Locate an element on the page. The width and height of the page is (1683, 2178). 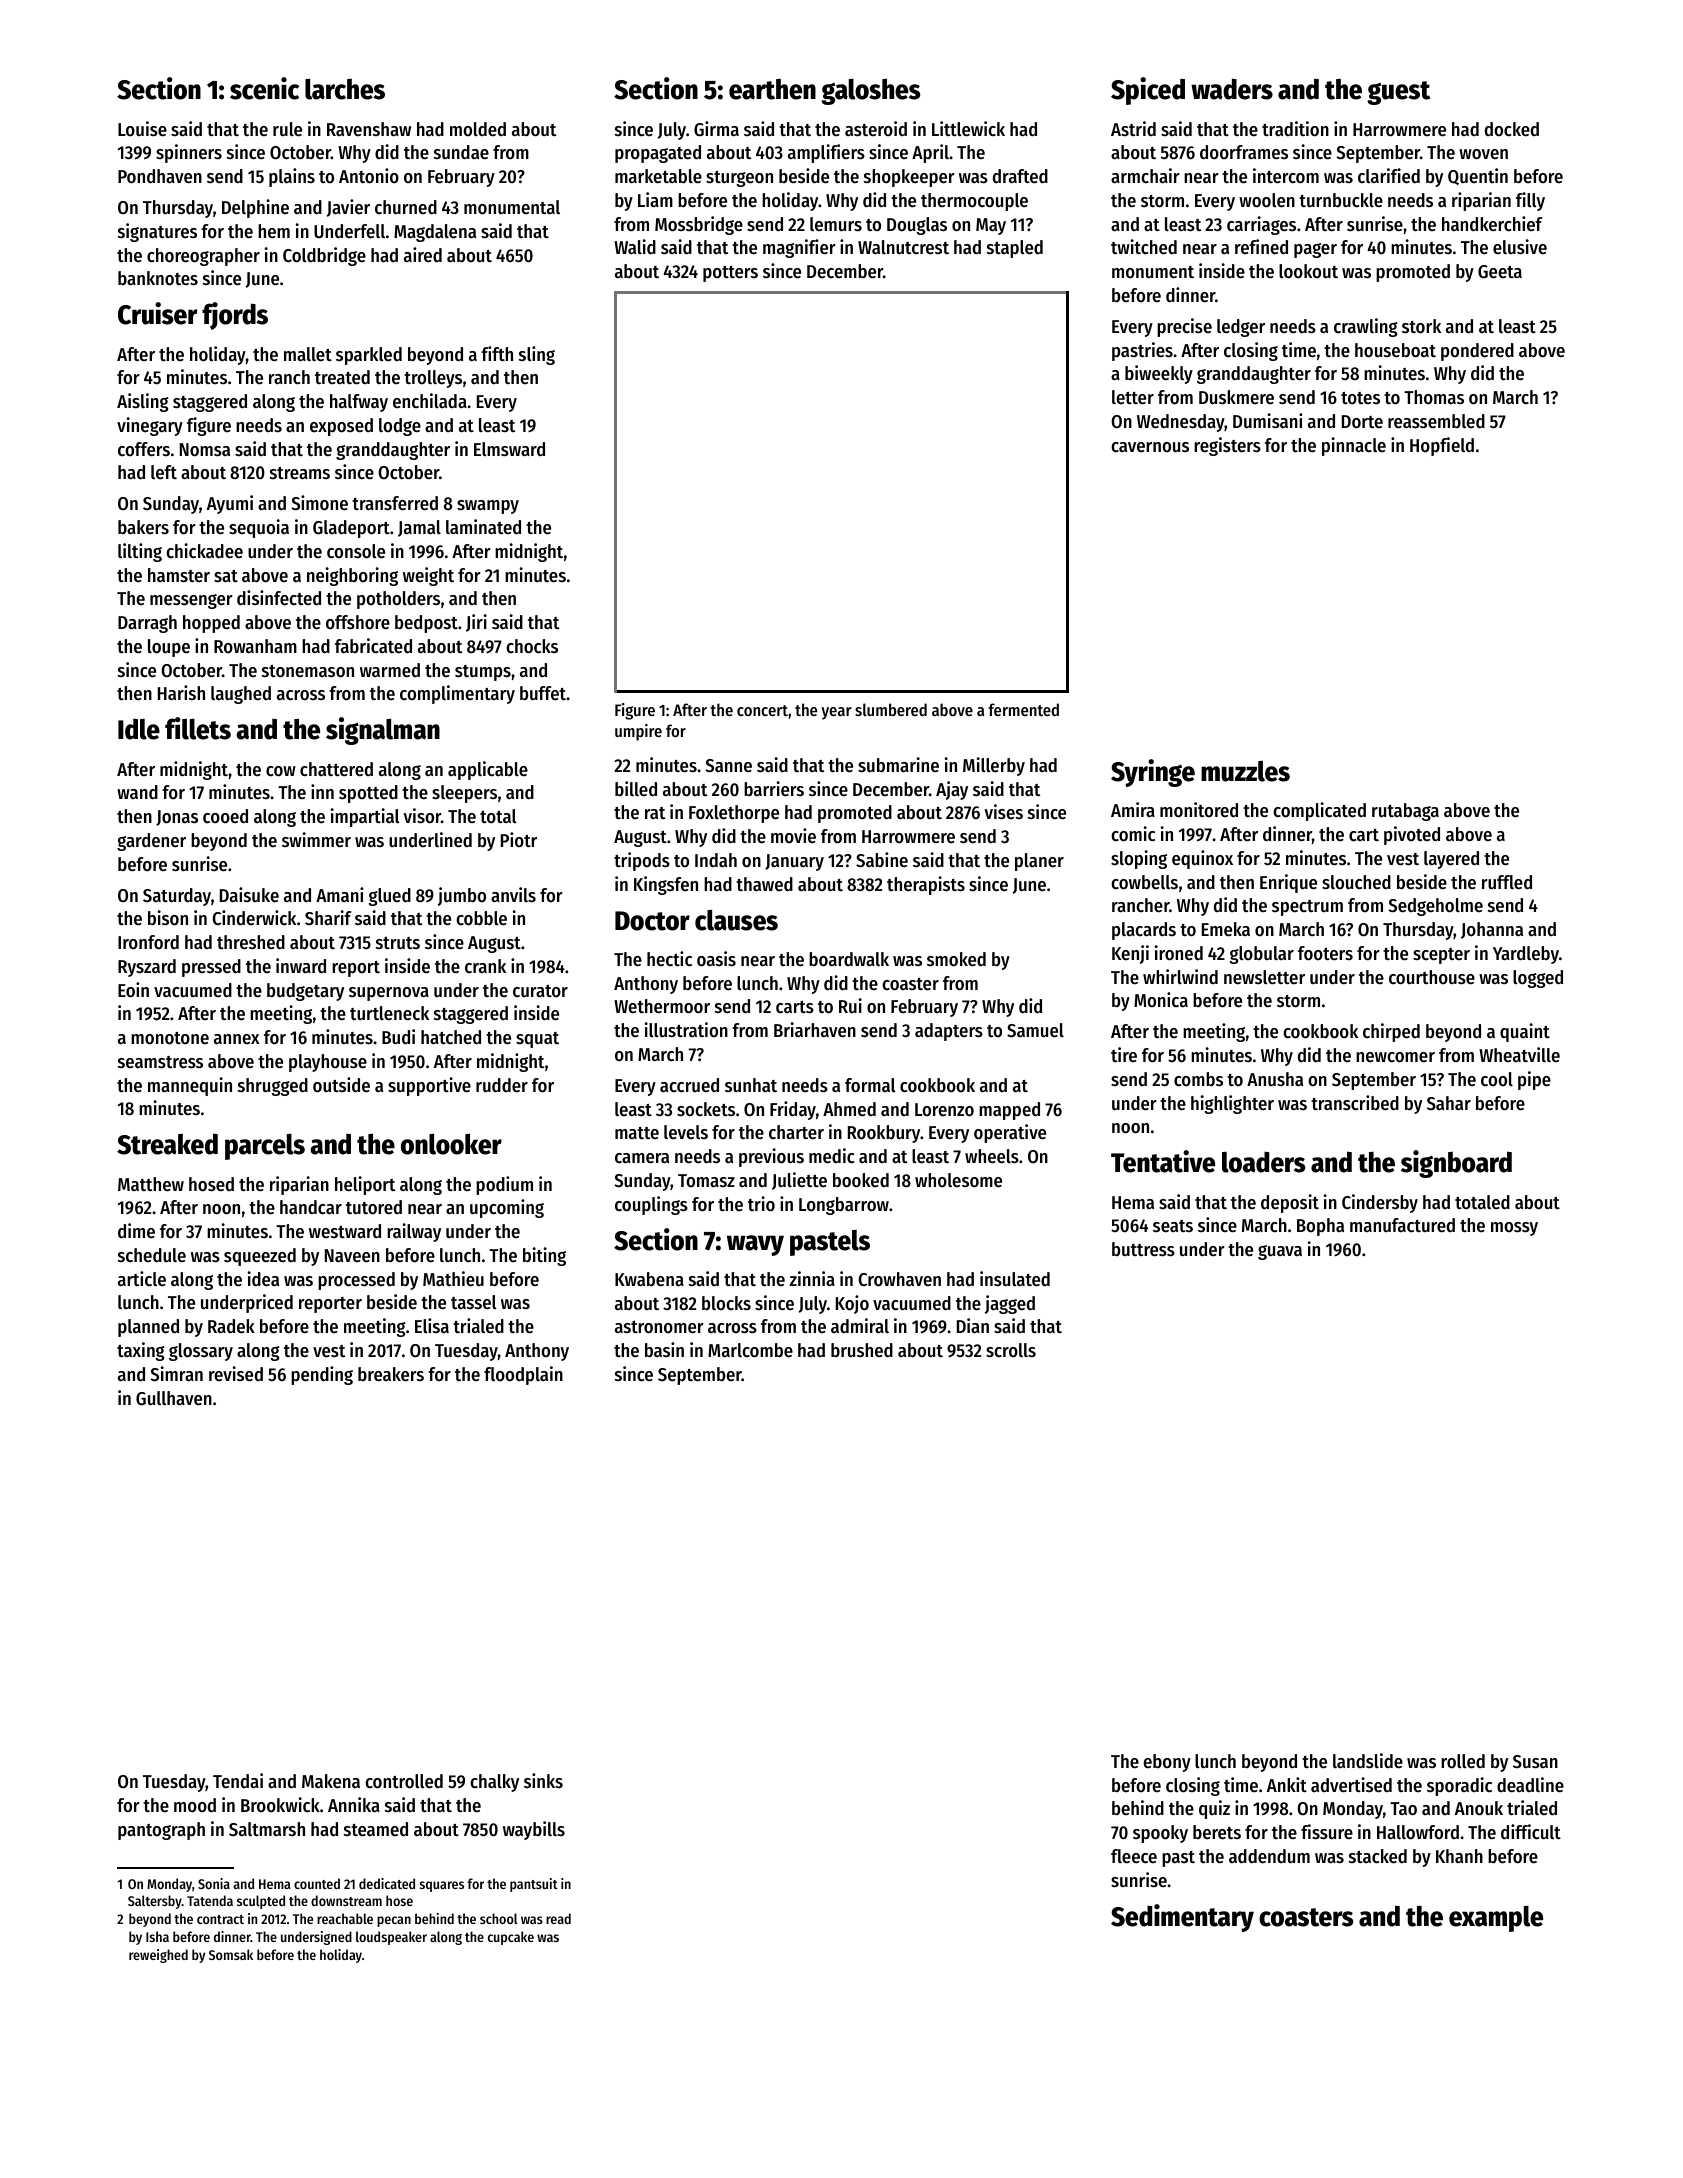
mossy is located at coordinates (1514, 1229).
